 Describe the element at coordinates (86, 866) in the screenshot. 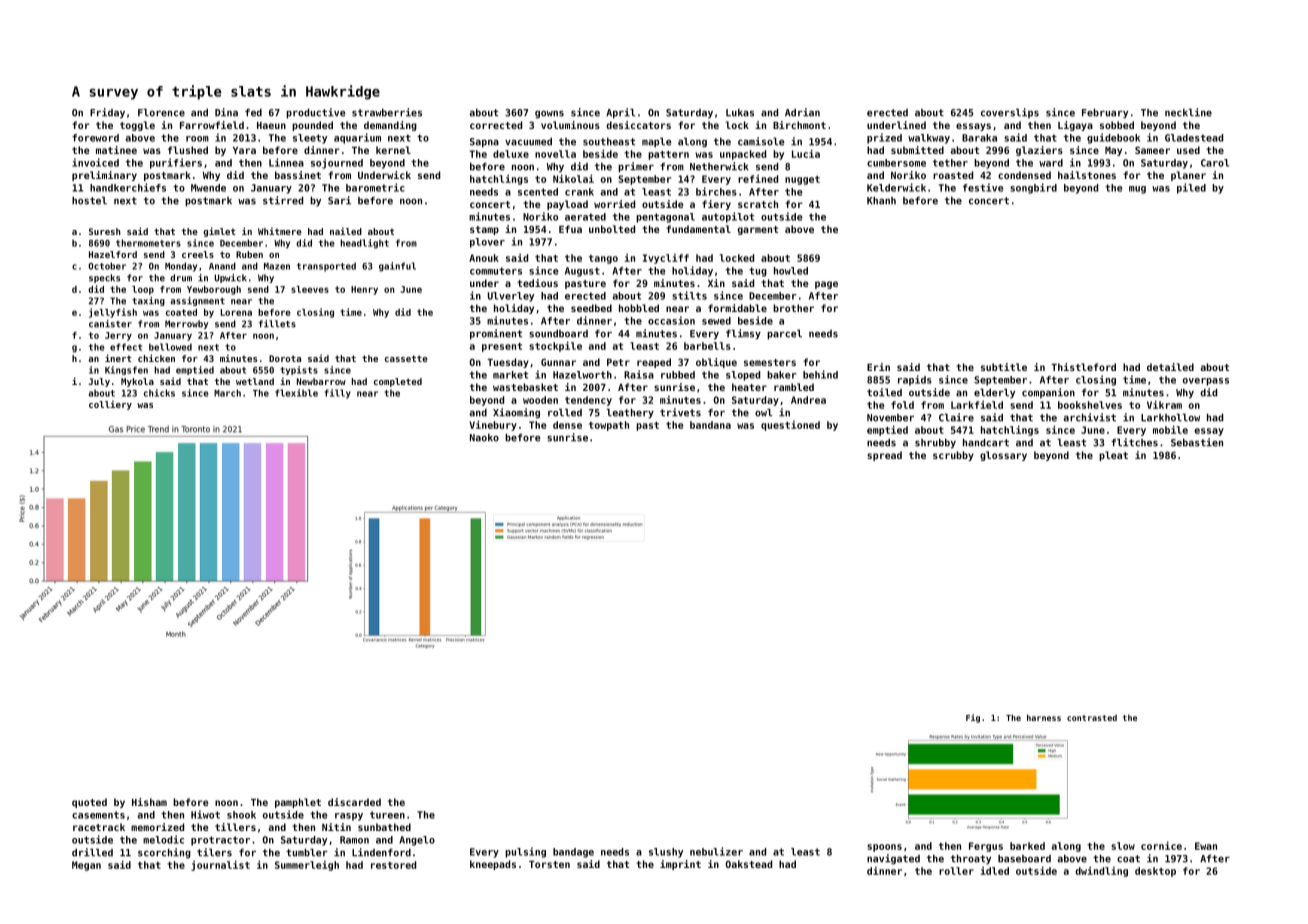

I see `Megan` at that location.
